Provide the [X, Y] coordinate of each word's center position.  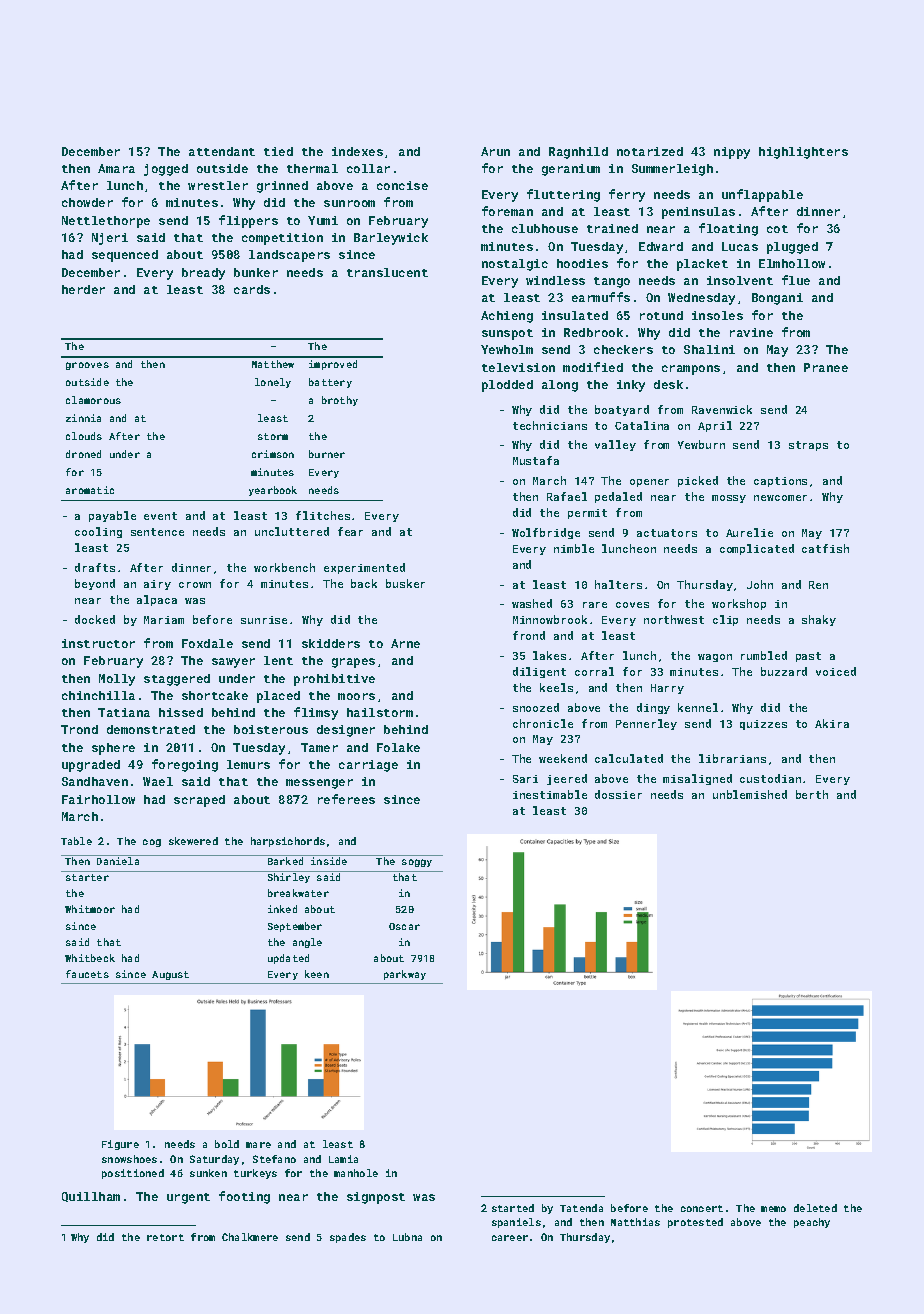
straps [808, 446]
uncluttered [292, 531]
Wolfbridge [546, 533]
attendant [222, 151]
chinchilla [98, 695]
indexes [357, 151]
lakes [549, 655]
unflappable [762, 195]
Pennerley [646, 724]
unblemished [750, 794]
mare [258, 1145]
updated [288, 959]
